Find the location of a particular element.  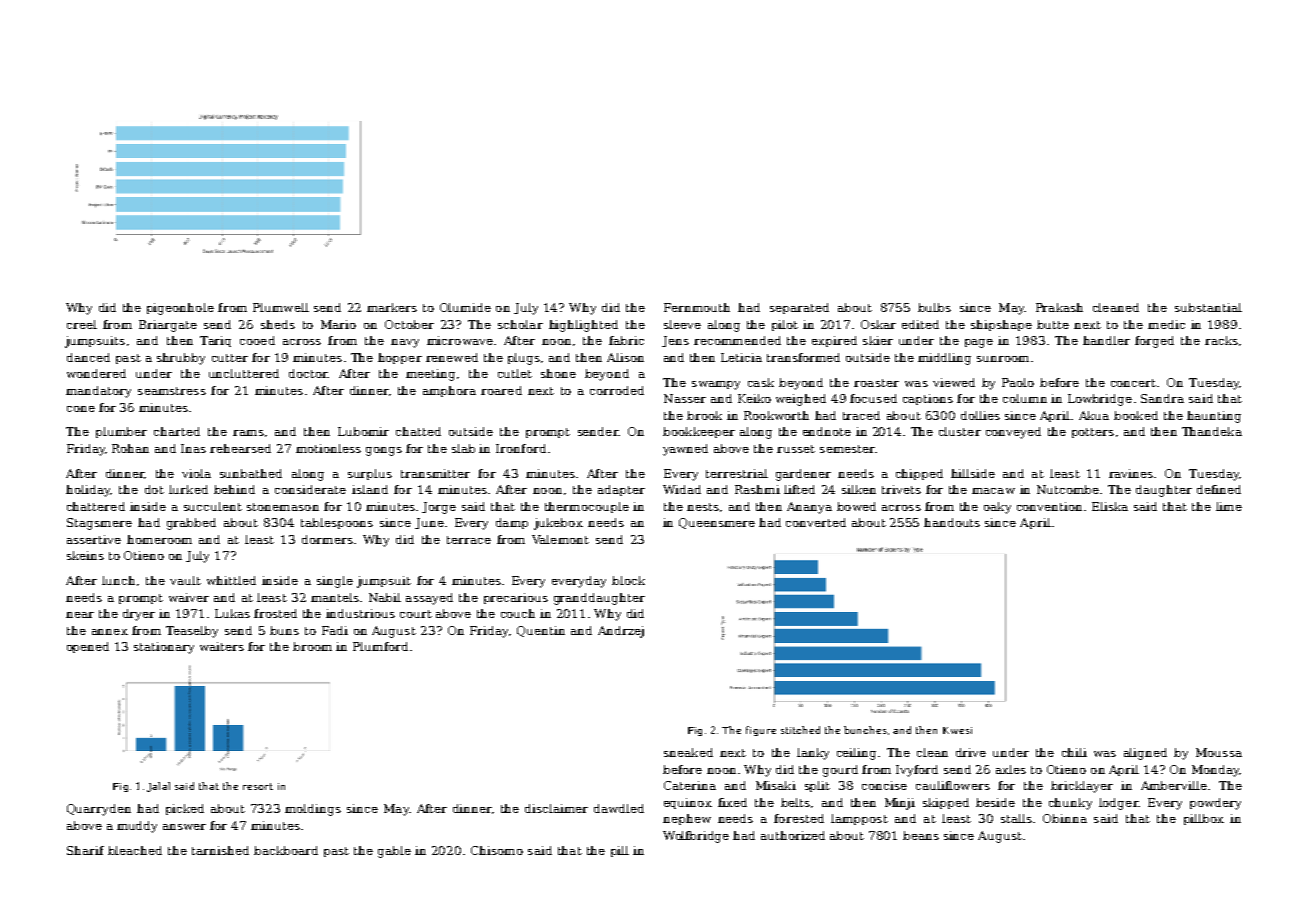

Obinna is located at coordinates (1065, 818).
